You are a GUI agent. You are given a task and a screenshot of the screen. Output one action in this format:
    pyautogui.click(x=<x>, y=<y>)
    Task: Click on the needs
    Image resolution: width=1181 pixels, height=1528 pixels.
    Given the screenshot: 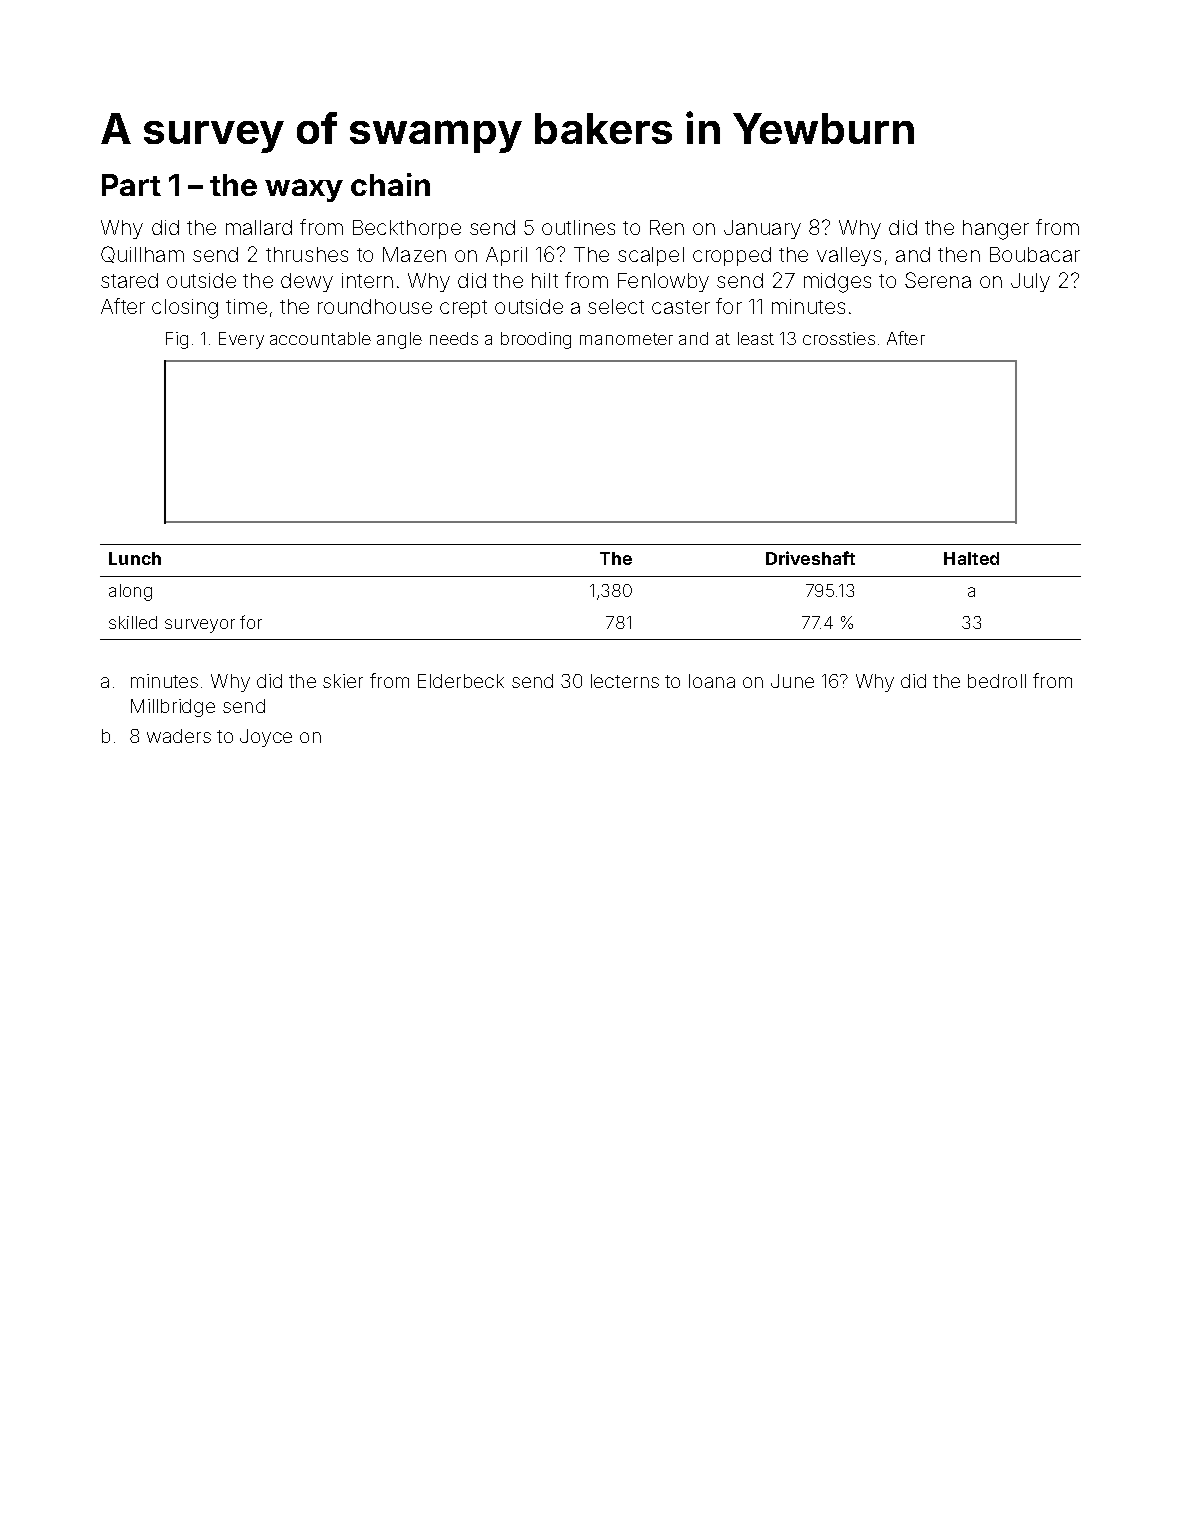 What is the action you would take?
    pyautogui.click(x=454, y=338)
